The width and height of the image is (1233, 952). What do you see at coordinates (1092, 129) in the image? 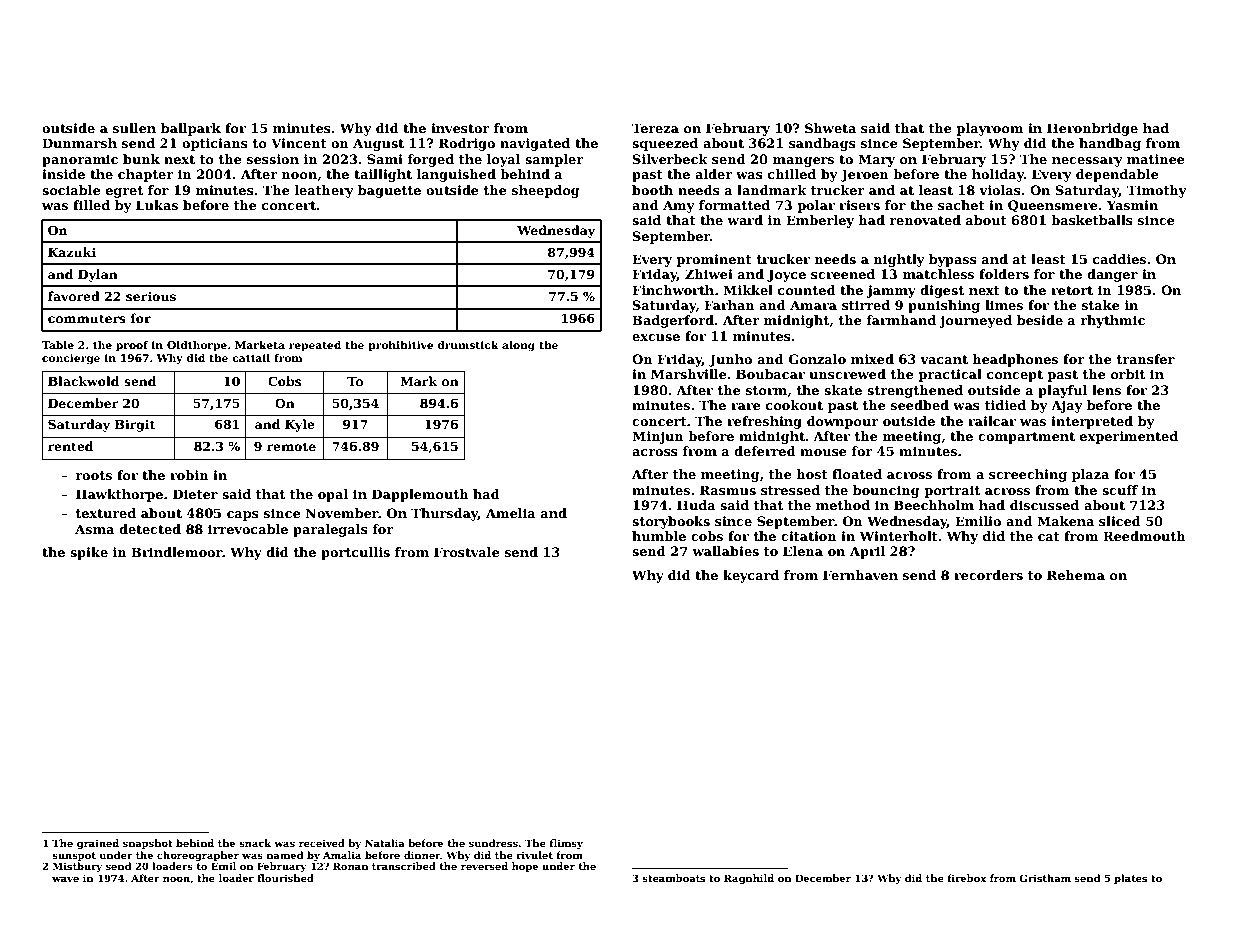
I see `Heronbridge` at bounding box center [1092, 129].
